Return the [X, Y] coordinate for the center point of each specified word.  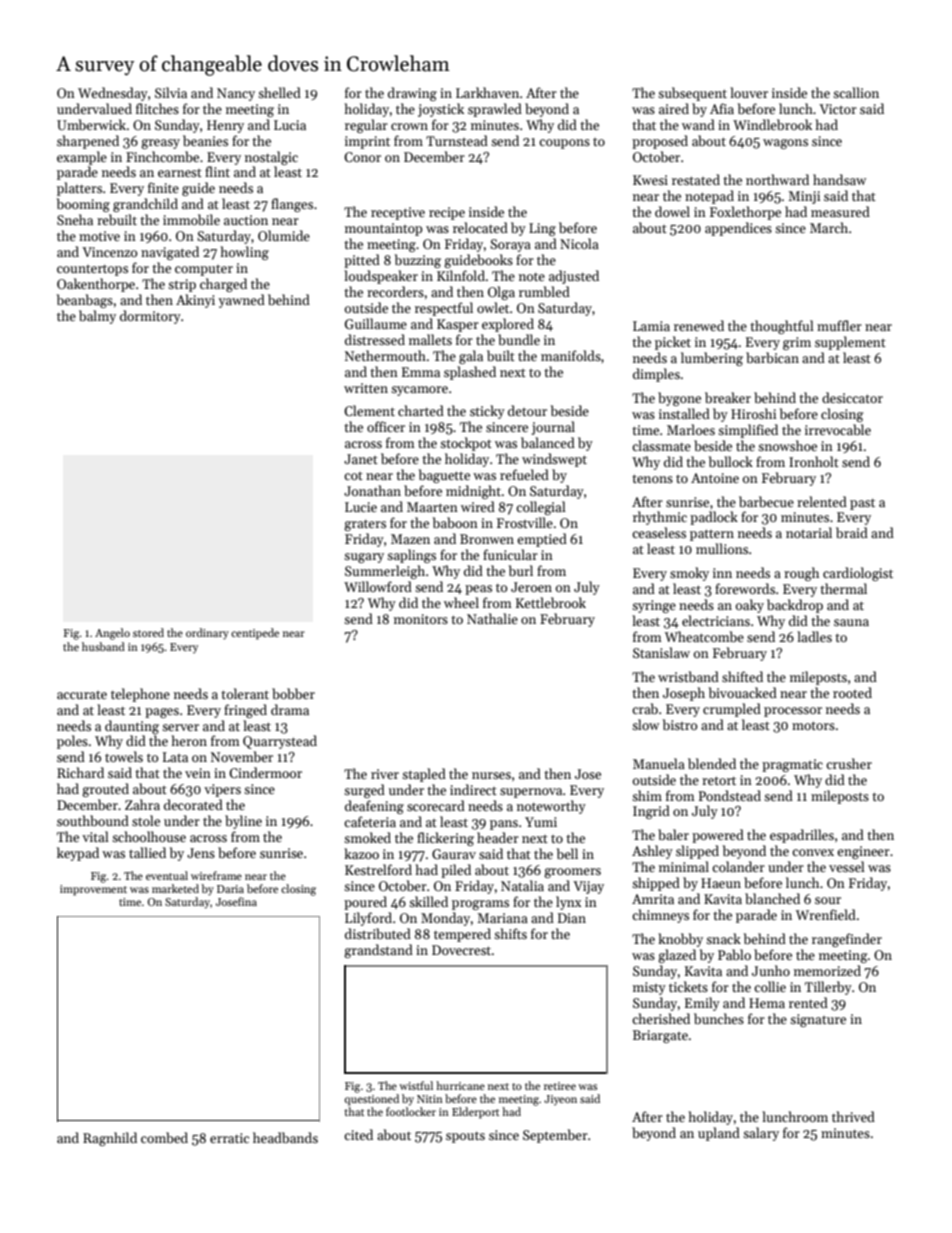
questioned [372, 1100]
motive [99, 236]
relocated [480, 227]
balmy [97, 317]
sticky [487, 412]
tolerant [245, 693]
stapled [424, 775]
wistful [416, 1085]
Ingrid [651, 812]
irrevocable [838, 429]
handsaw [839, 179]
